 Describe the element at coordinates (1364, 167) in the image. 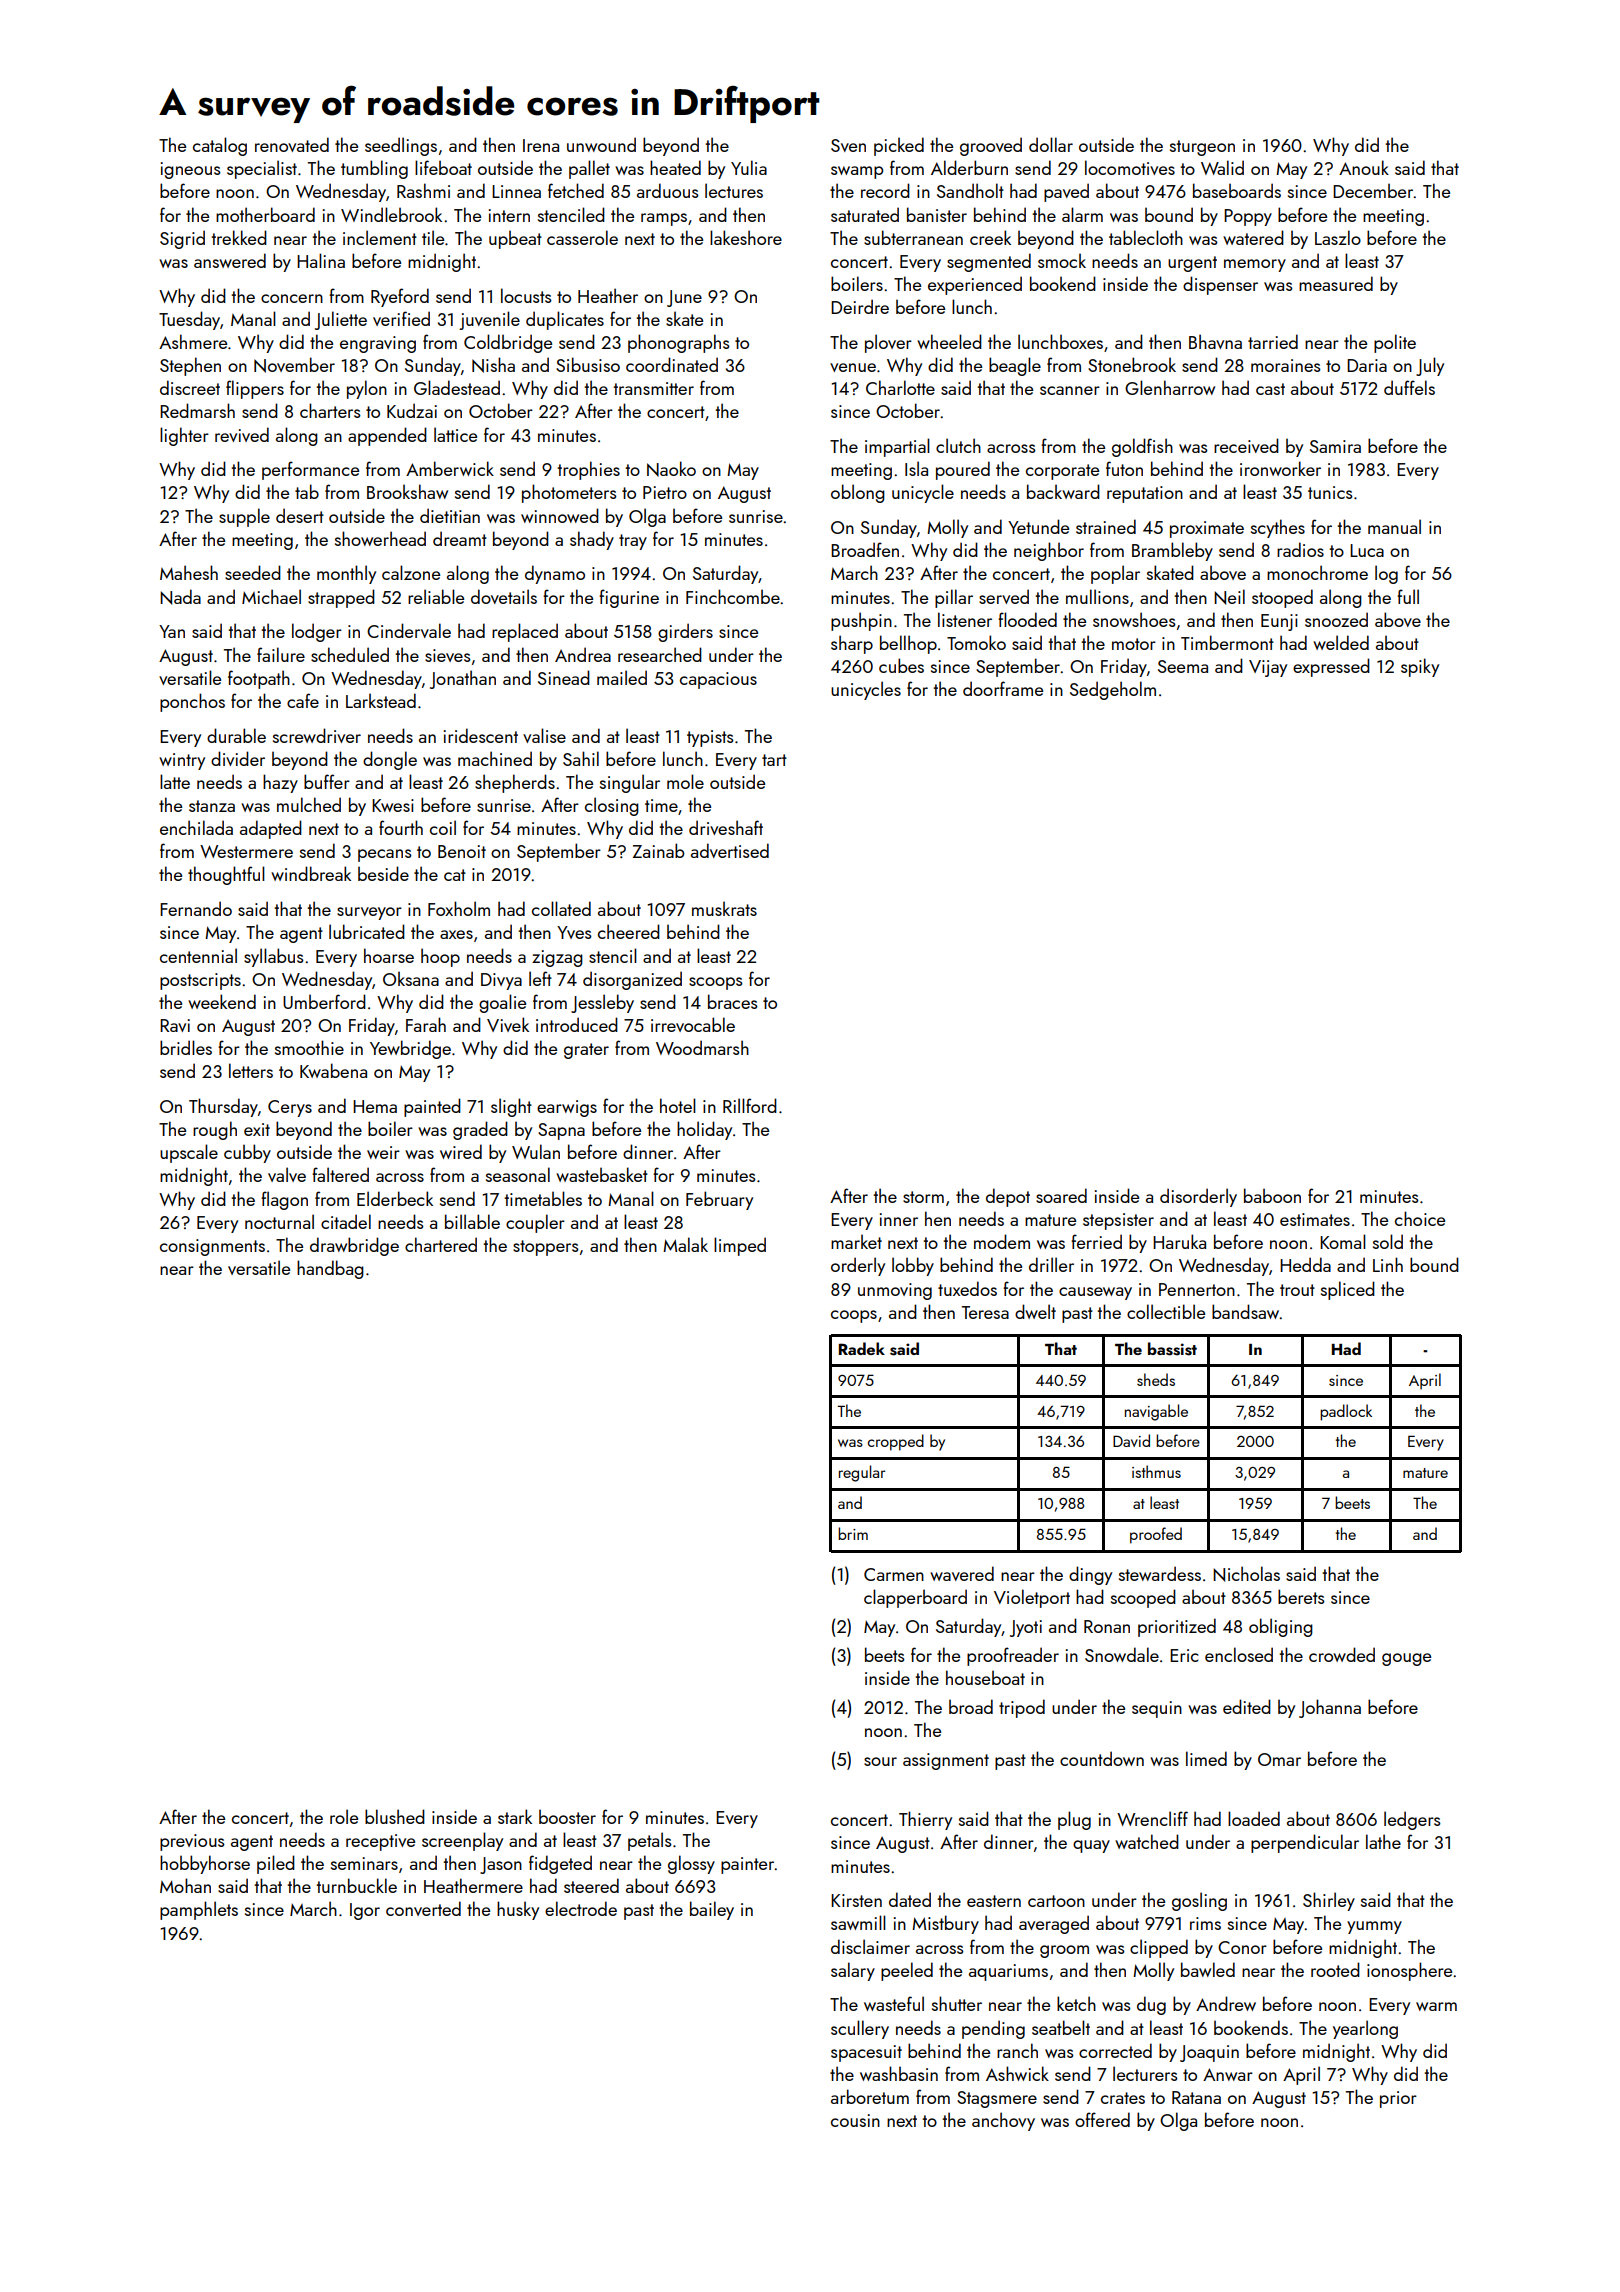

I see `Anouk` at that location.
